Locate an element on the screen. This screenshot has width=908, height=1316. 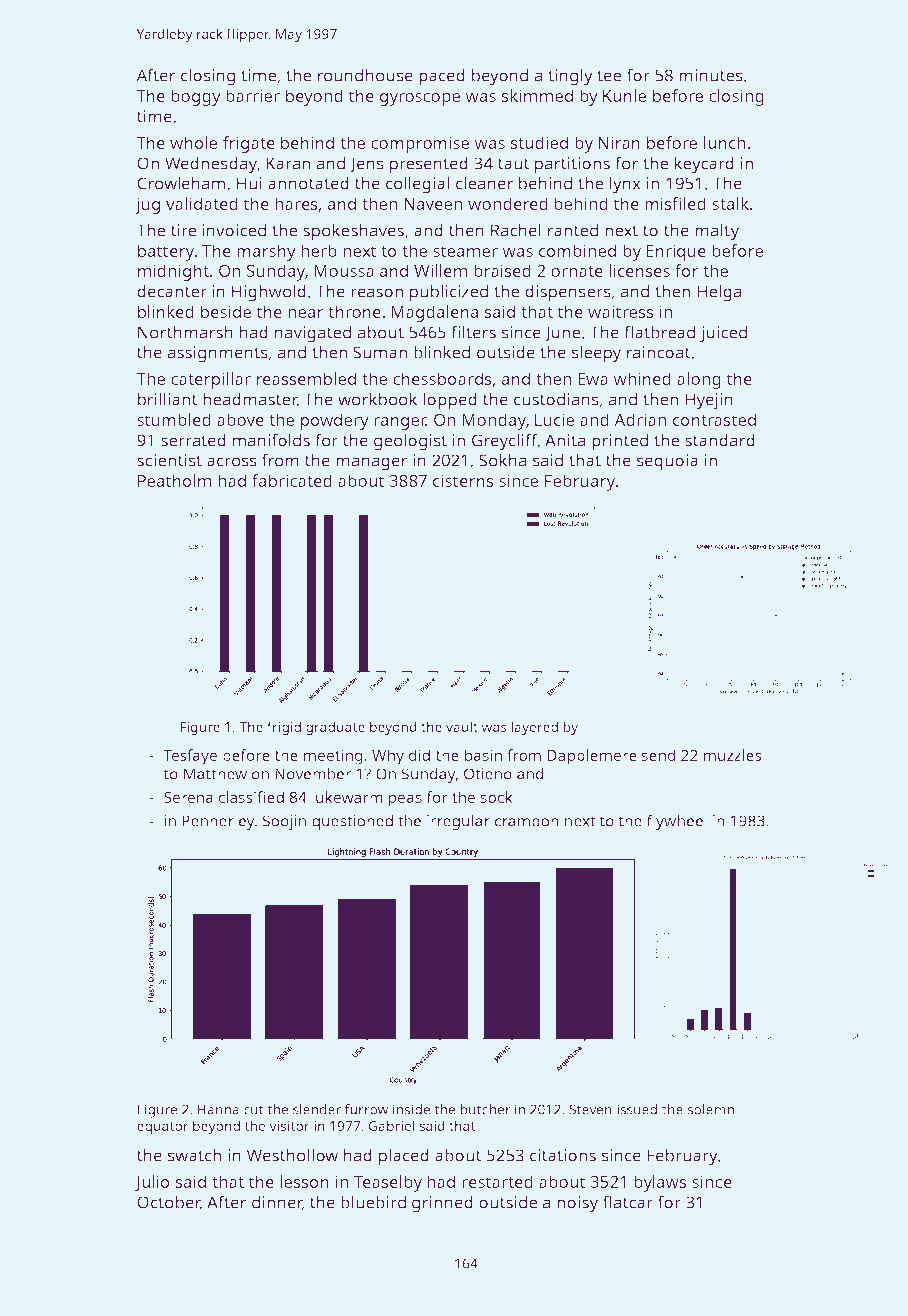
Julio is located at coordinates (152, 1183).
